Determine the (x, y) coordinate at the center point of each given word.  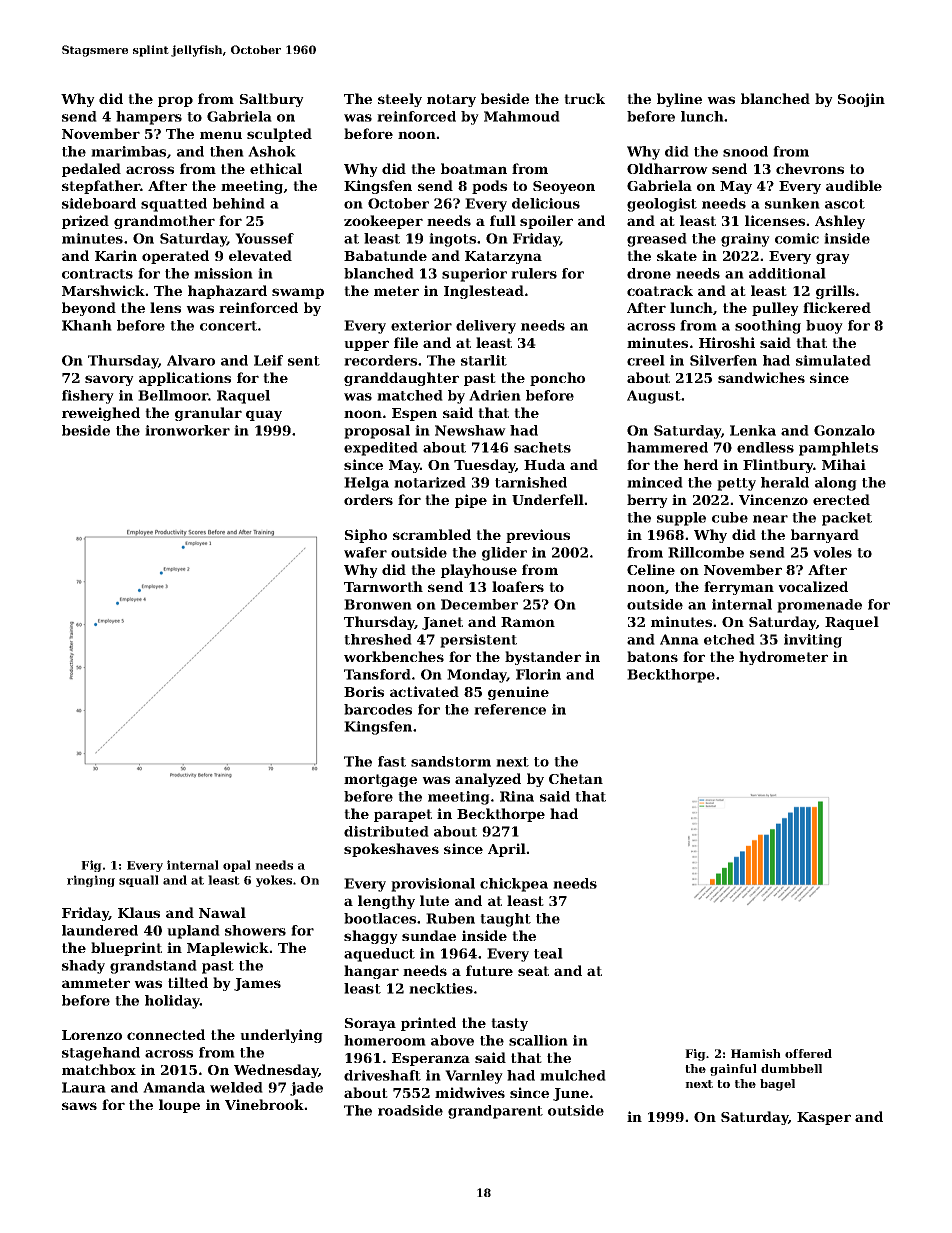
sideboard (99, 203)
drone (649, 273)
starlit (484, 360)
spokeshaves (391, 850)
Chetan (576, 778)
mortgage (380, 780)
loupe (179, 1106)
